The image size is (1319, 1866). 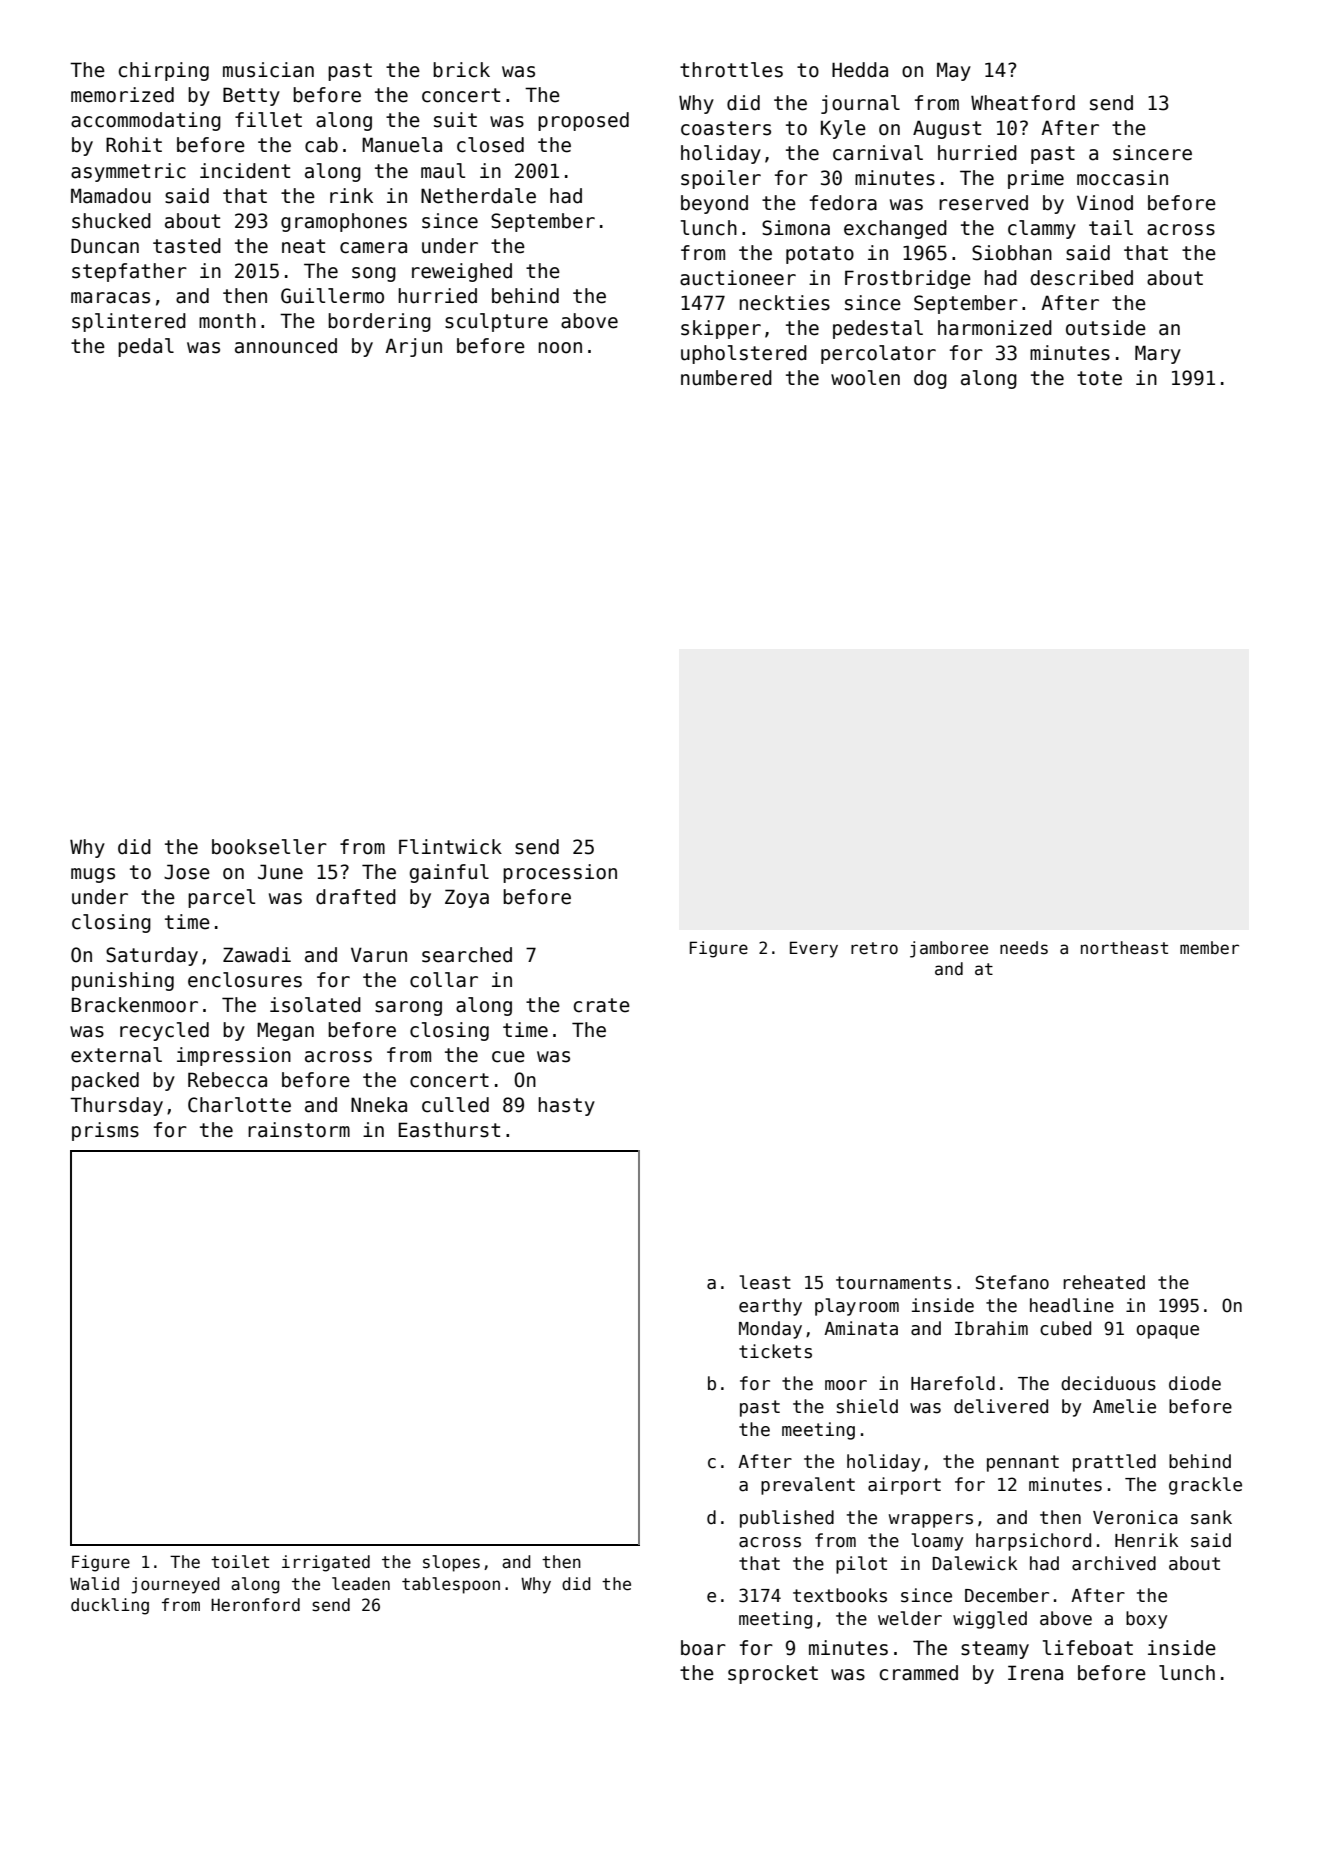 I want to click on Heronford, so click(x=255, y=1605).
